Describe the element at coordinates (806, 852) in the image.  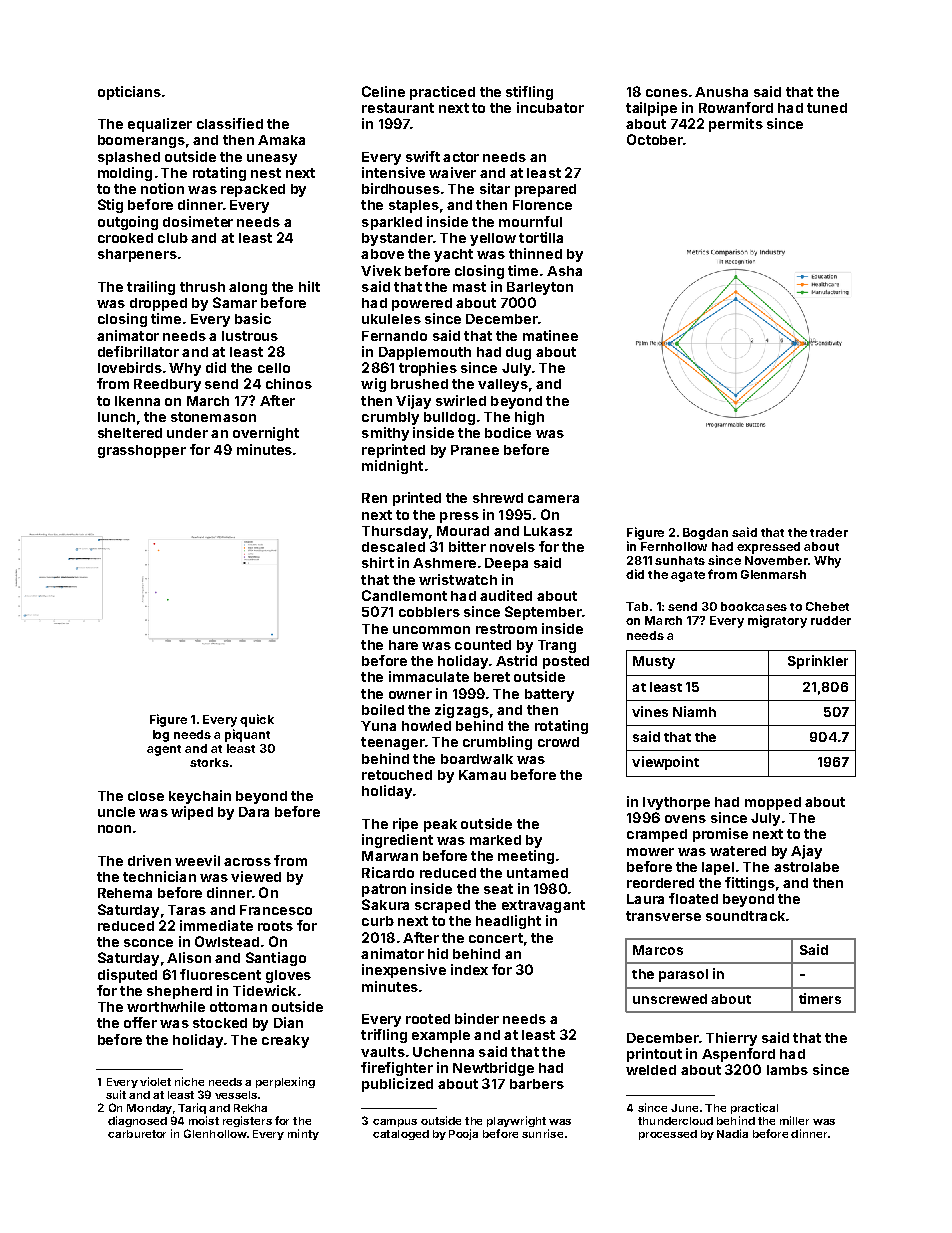
I see `Ajay` at that location.
